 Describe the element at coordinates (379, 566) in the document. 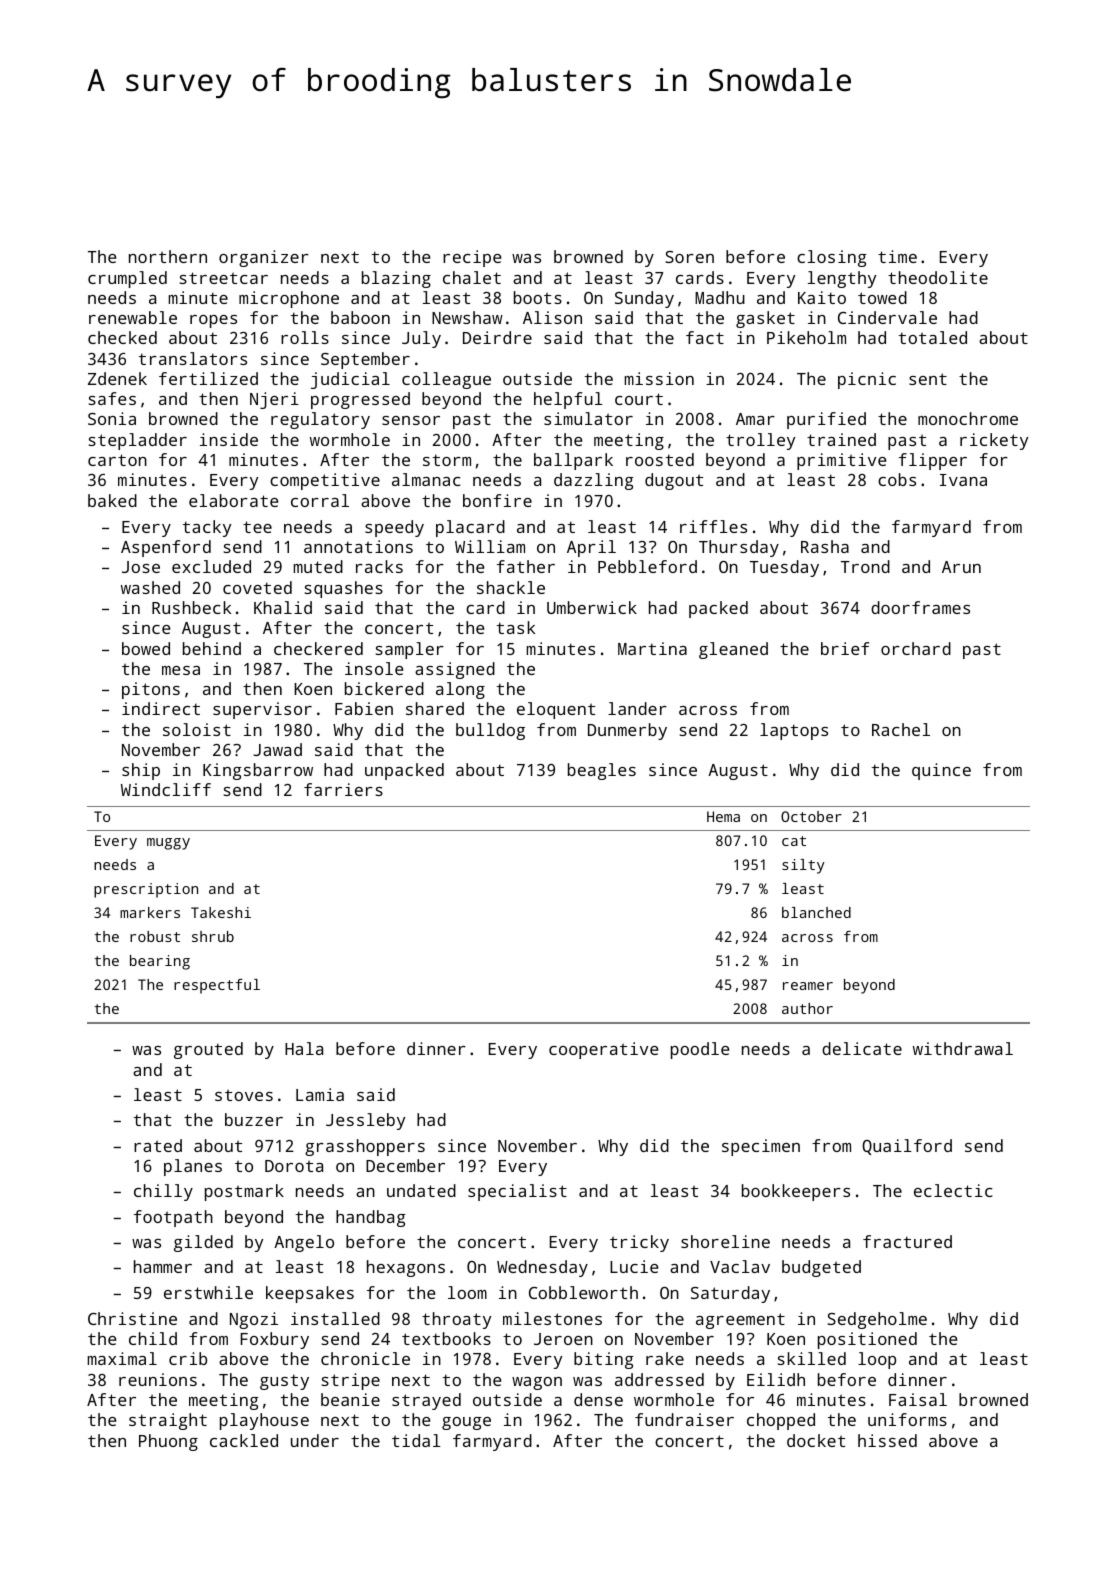

I see `racks` at that location.
